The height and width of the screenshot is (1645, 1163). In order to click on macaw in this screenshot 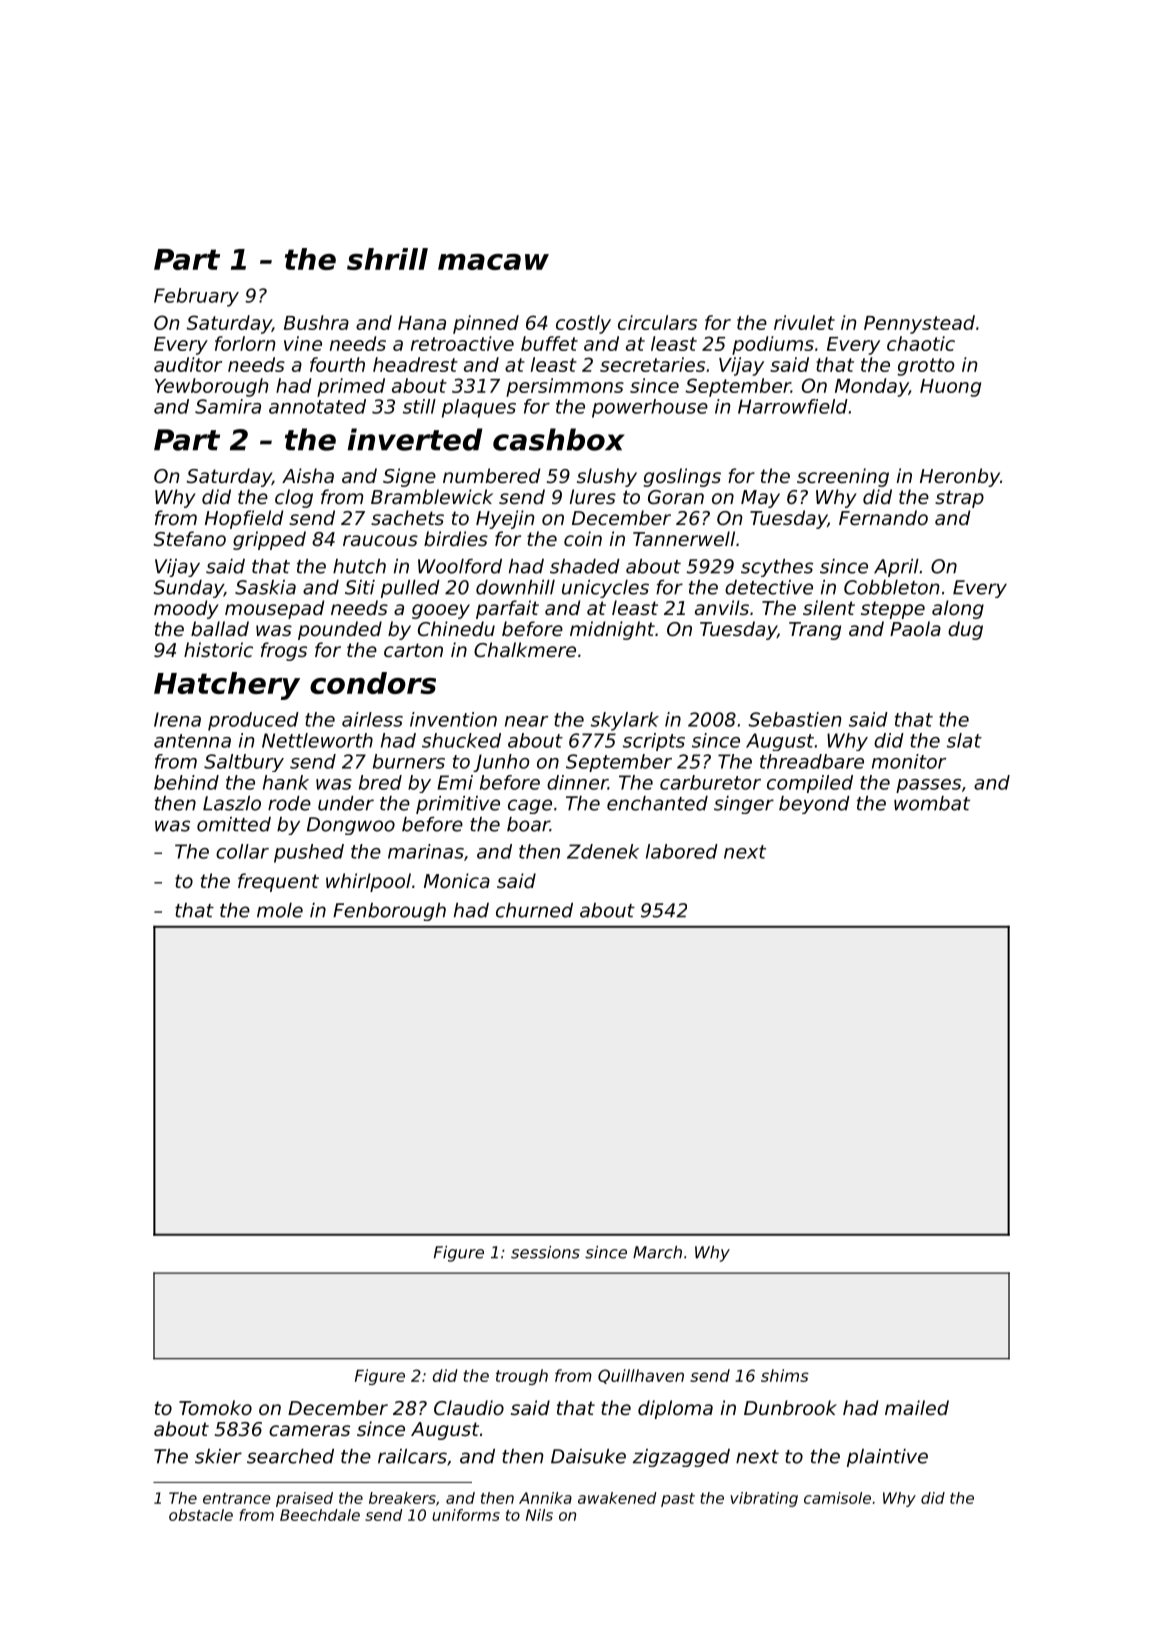, I will do `click(493, 262)`.
